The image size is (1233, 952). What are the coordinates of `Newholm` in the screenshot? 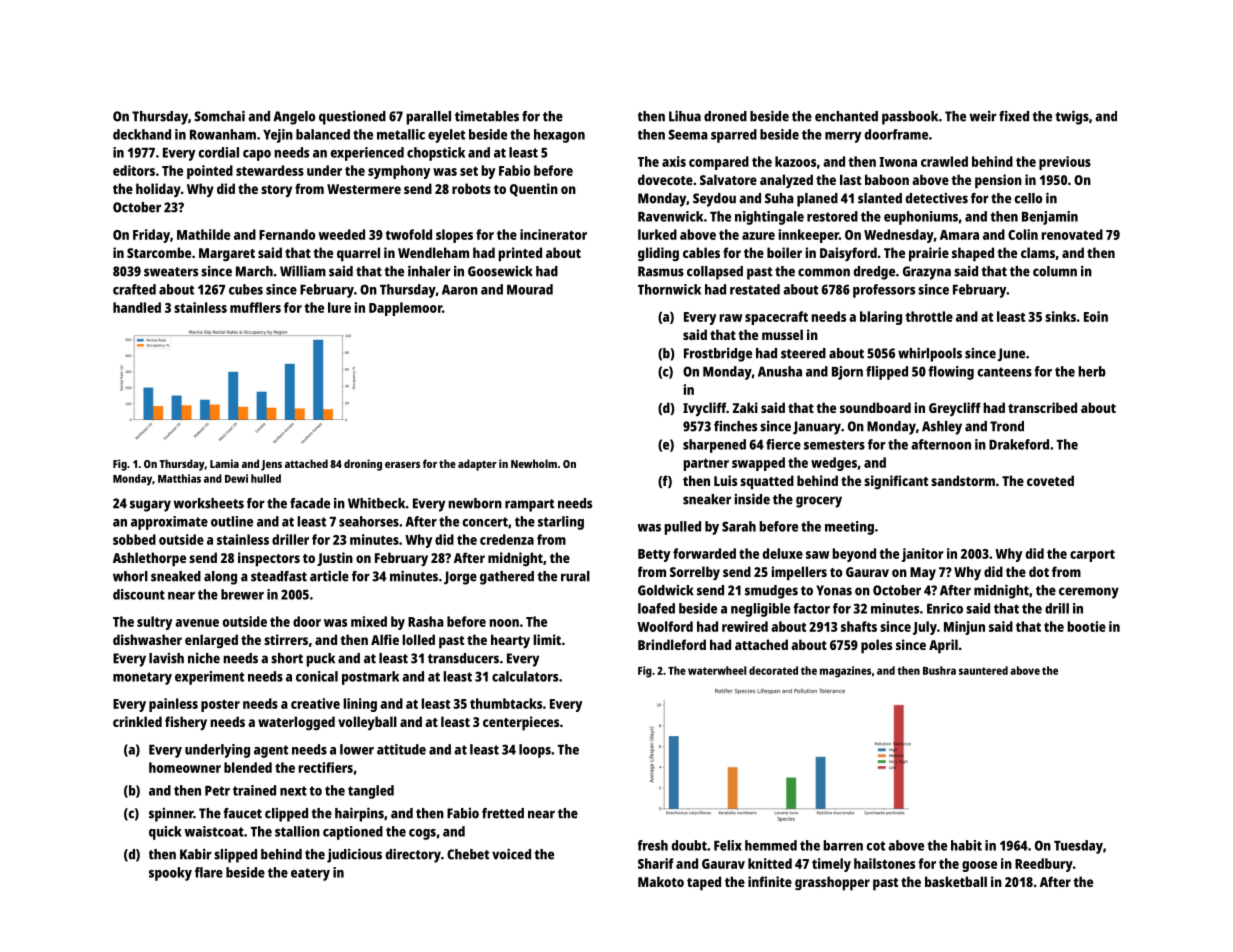 It's located at (534, 463).
